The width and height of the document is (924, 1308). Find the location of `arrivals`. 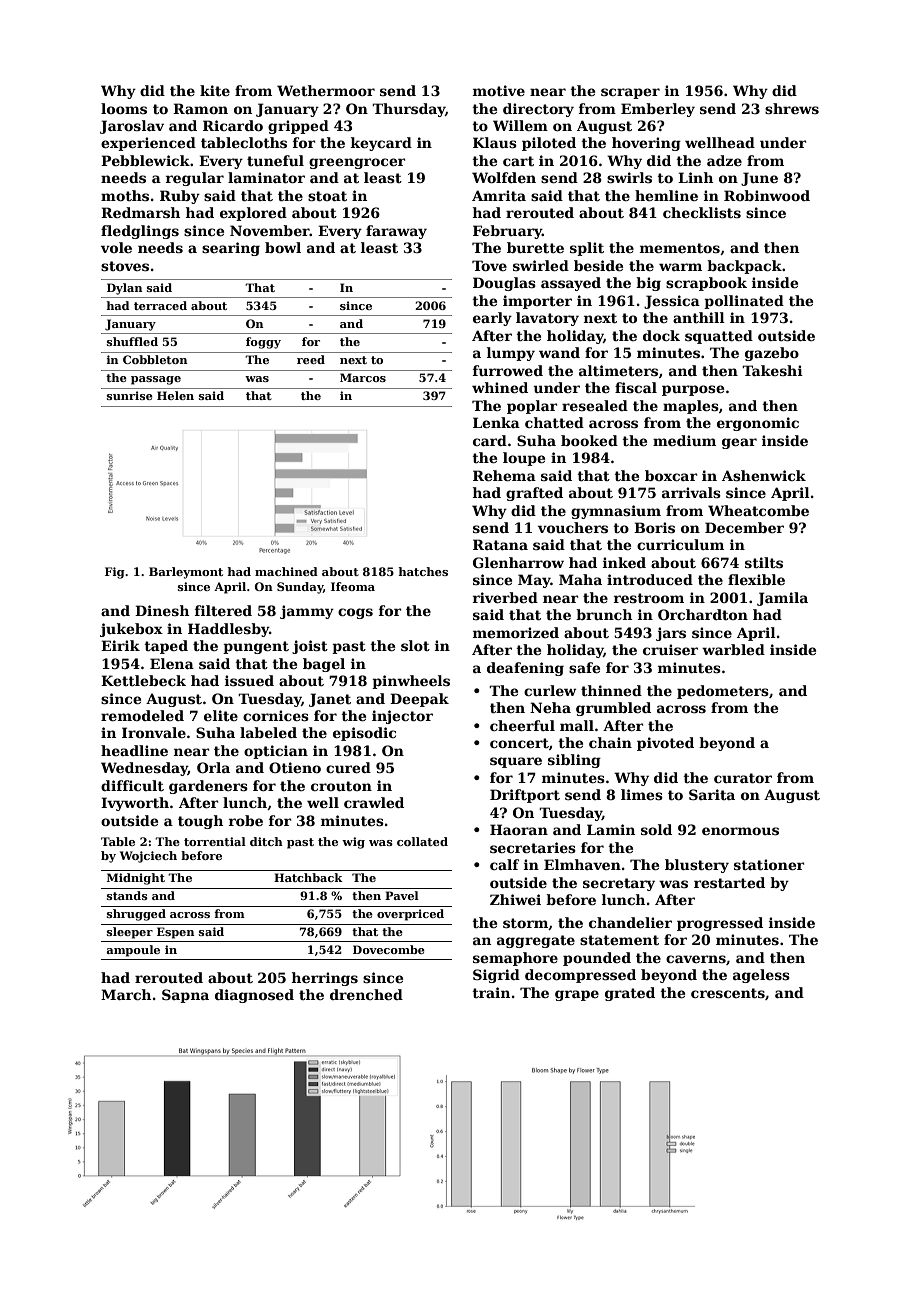

arrivals is located at coordinates (691, 492).
